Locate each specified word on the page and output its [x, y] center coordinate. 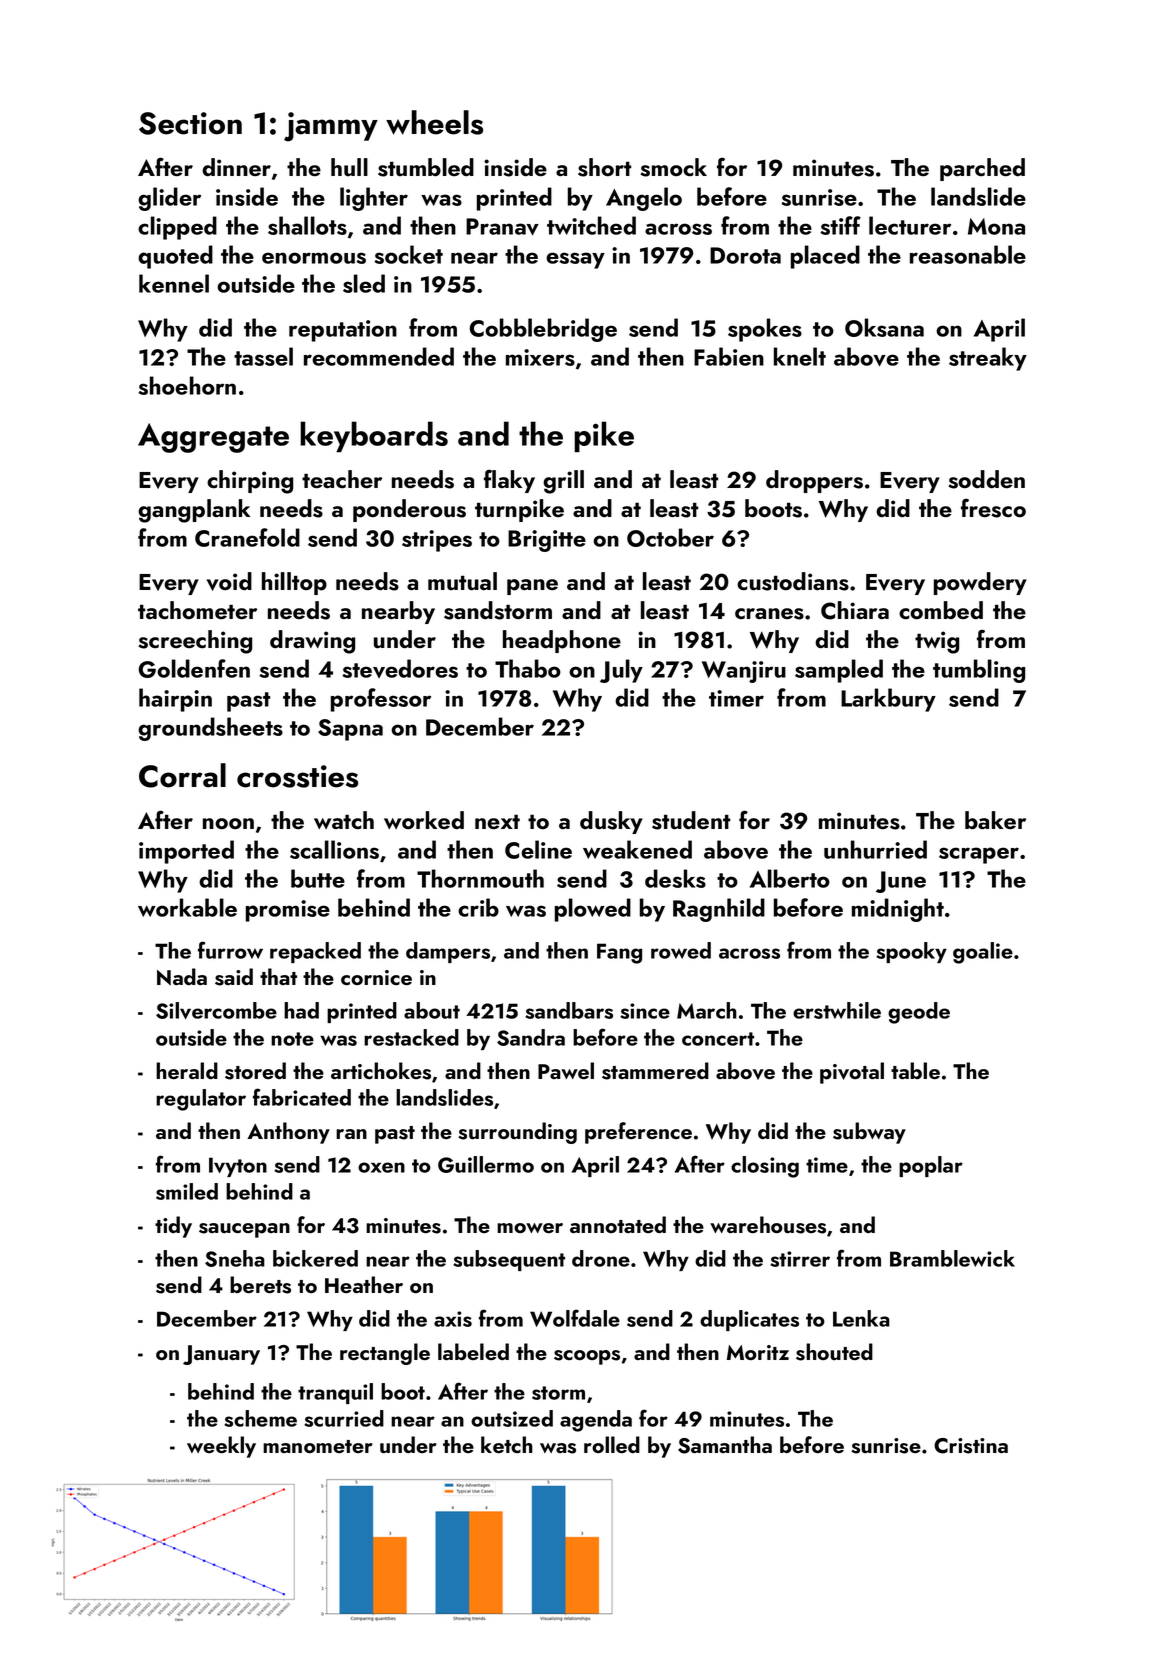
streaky [988, 359]
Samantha [725, 1445]
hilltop [294, 583]
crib [478, 907]
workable [187, 907]
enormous [314, 258]
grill [563, 482]
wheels [434, 122]
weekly [221, 1447]
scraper [979, 855]
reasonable [968, 254]
